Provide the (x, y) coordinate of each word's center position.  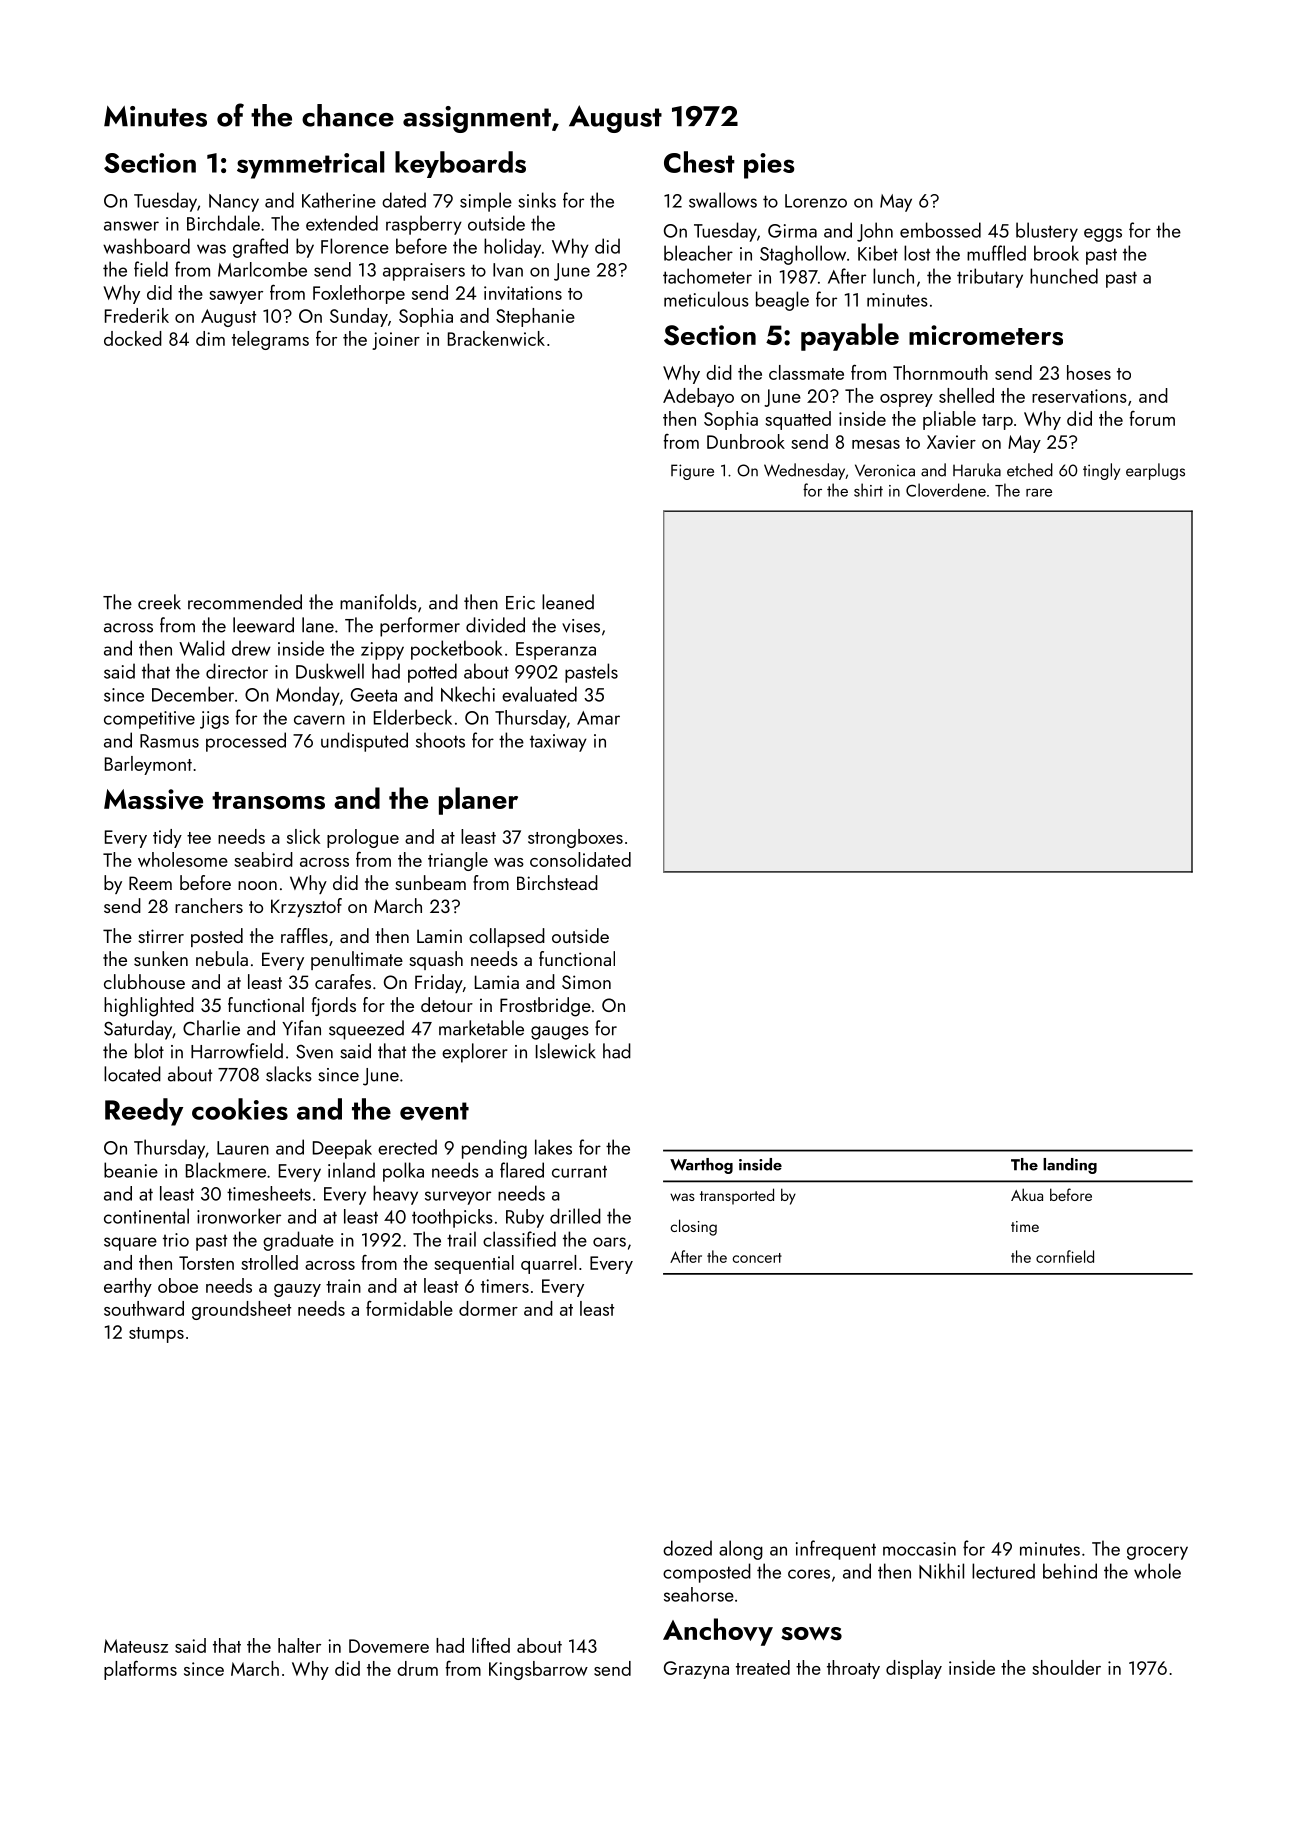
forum (1152, 418)
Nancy (234, 203)
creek (159, 602)
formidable (409, 1308)
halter (299, 1645)
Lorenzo (816, 201)
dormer (488, 1308)
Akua (1027, 1194)
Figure (692, 472)
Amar (598, 718)
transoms (268, 801)
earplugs (1155, 471)
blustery (1047, 232)
